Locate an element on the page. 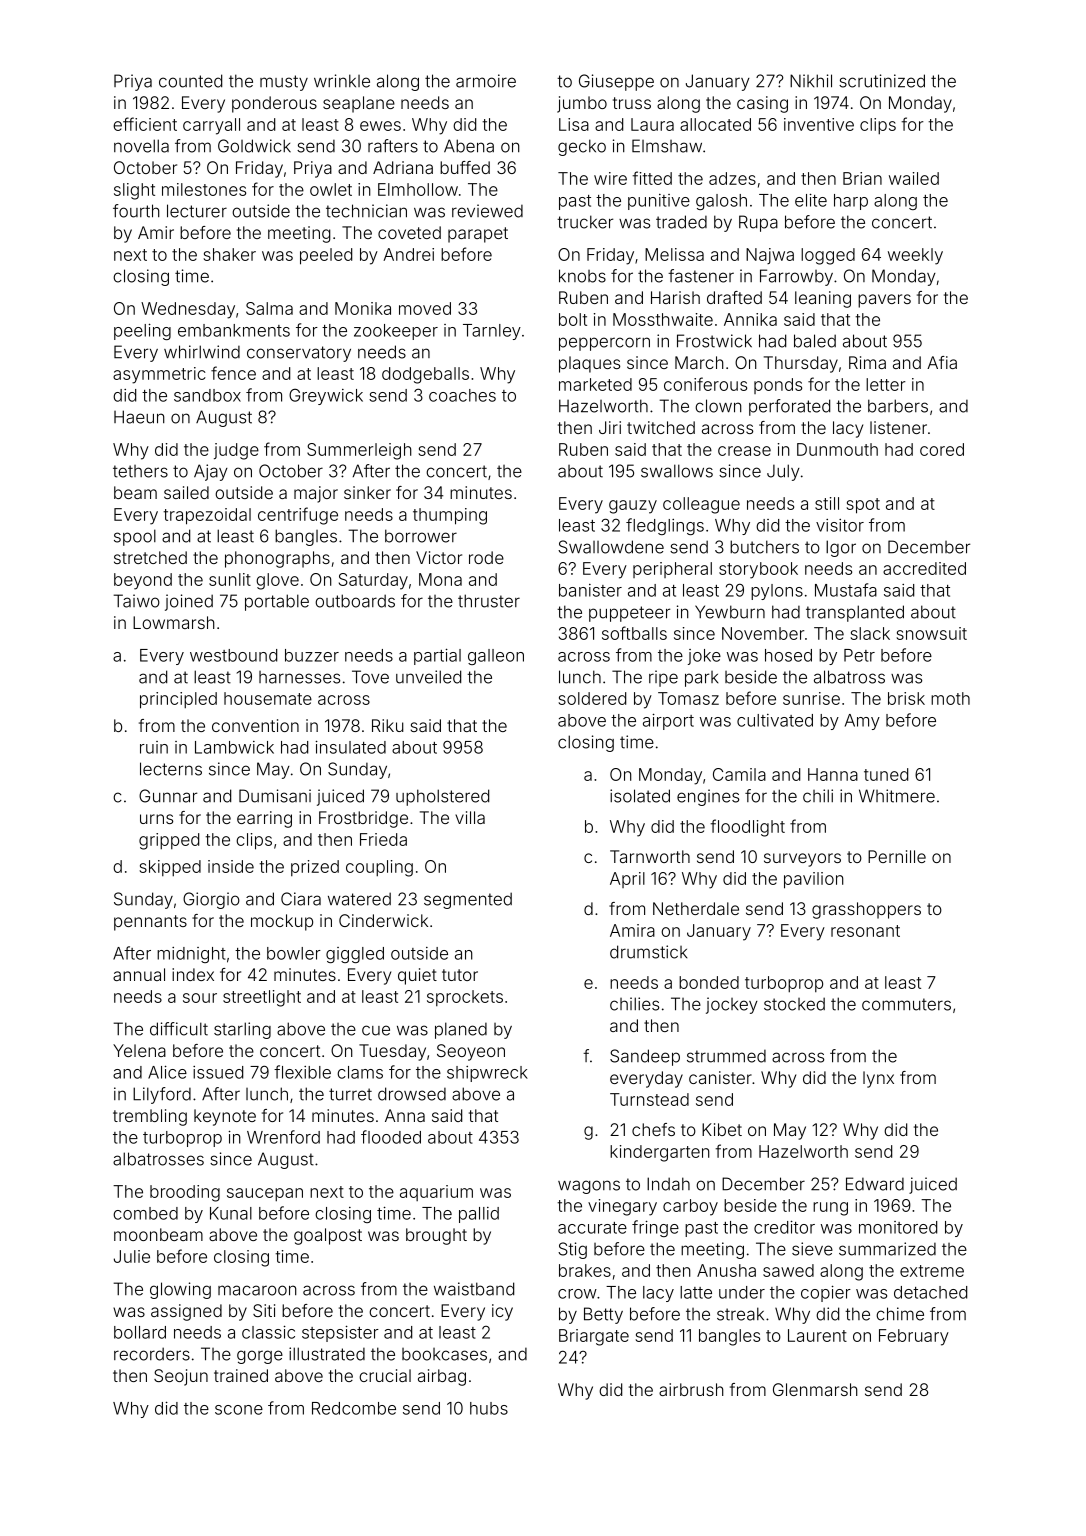 The image size is (1086, 1536). armoire is located at coordinates (486, 81).
